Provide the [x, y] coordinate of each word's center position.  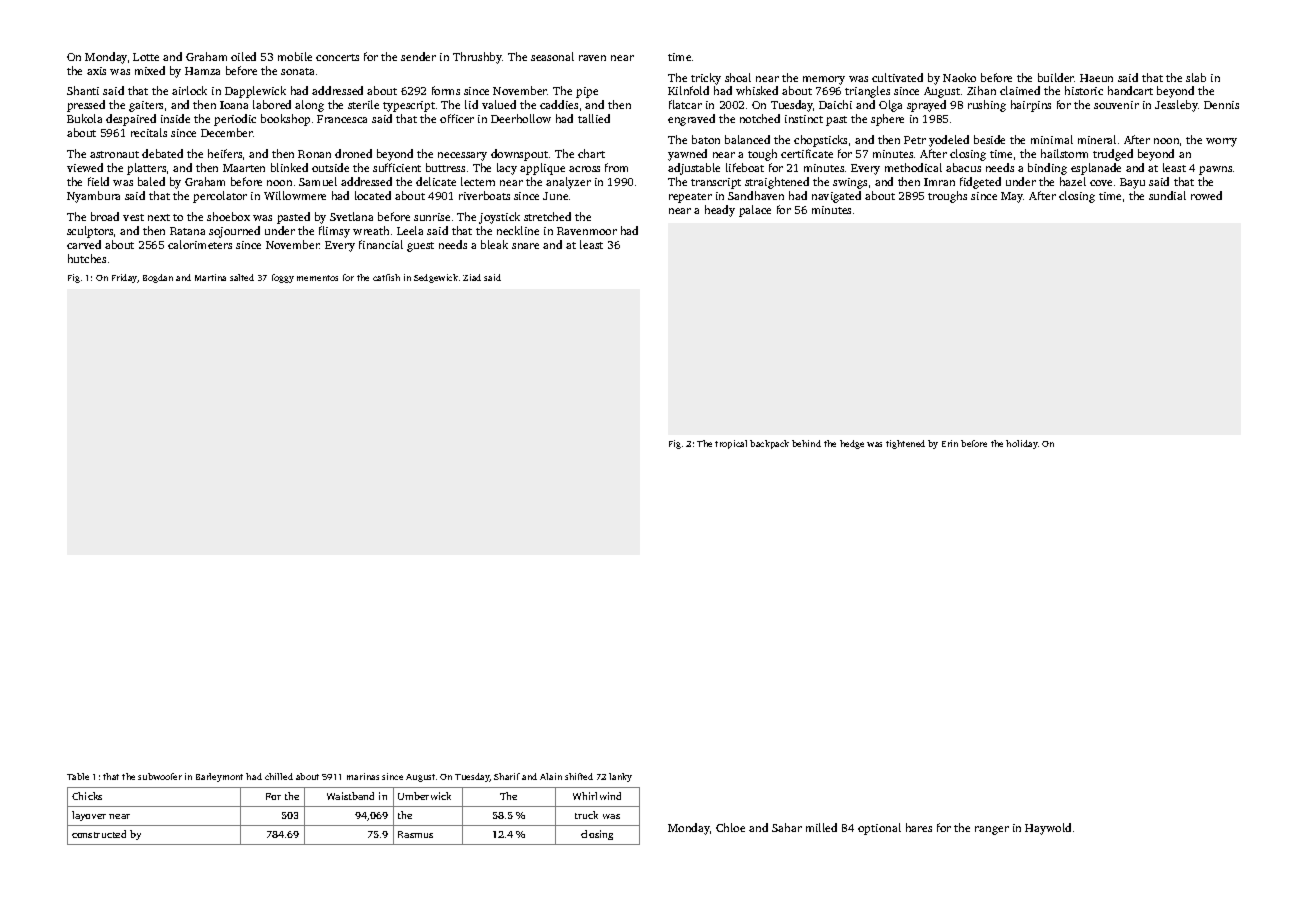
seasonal [552, 56]
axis [96, 71]
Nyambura [93, 197]
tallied [594, 118]
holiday [1022, 444]
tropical [731, 444]
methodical [913, 167]
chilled [279, 776]
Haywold [1048, 829]
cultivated [897, 77]
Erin [950, 443]
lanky [620, 777]
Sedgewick [436, 278]
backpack [769, 444]
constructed [99, 834]
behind [806, 443]
